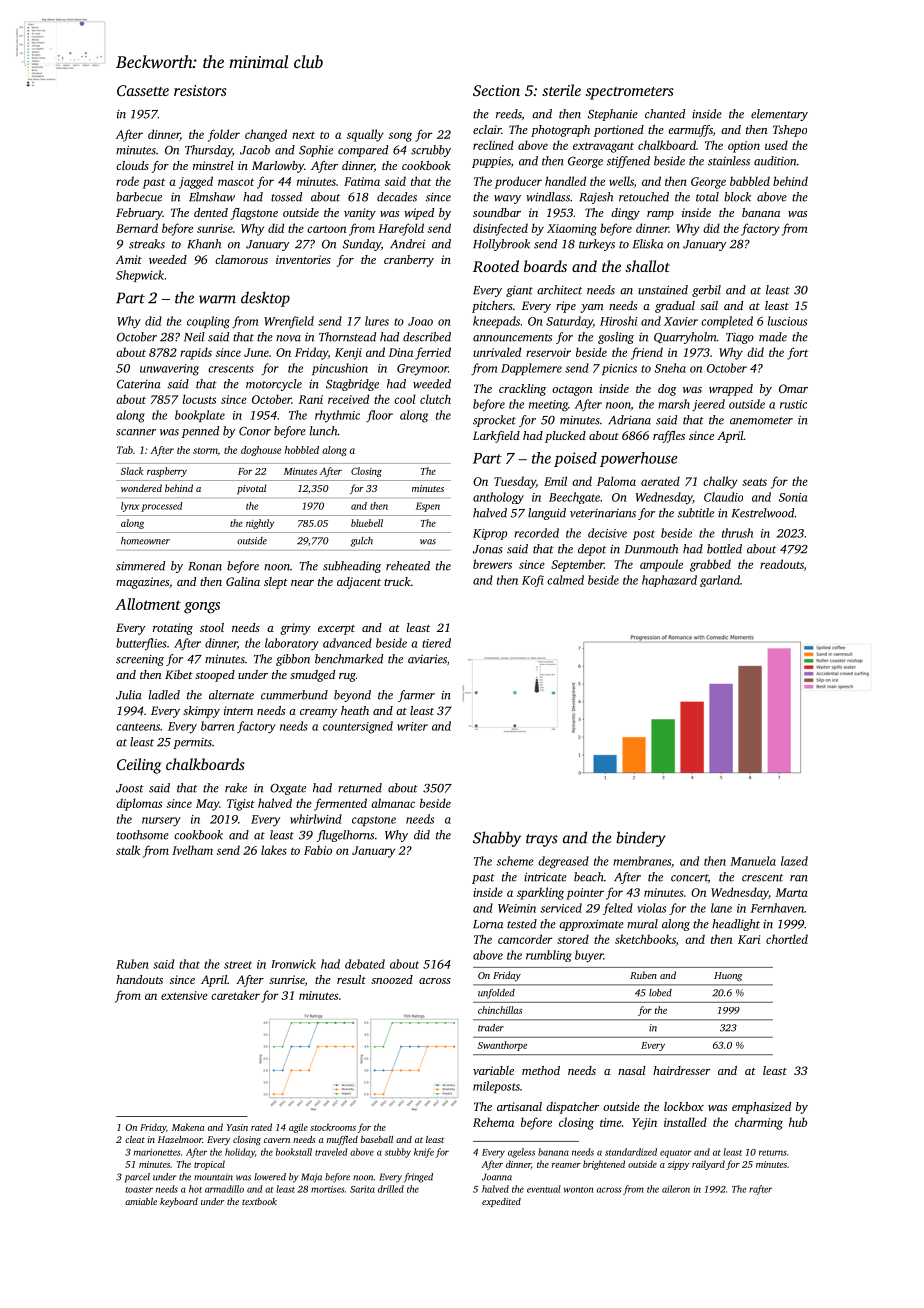 The width and height of the page is (924, 1308). Describe the element at coordinates (255, 150) in the page. I see `Jacob` at that location.
